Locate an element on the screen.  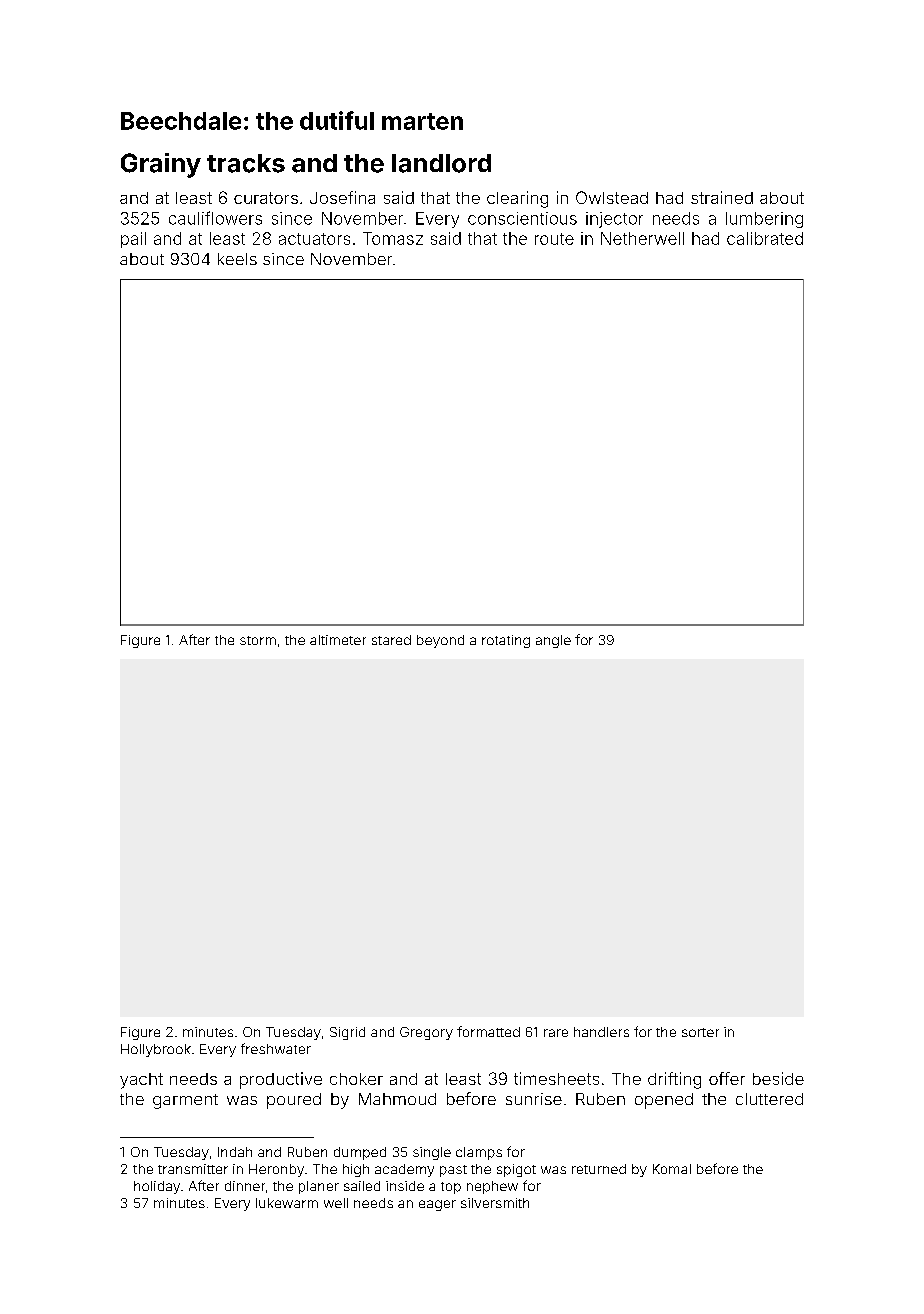
rare is located at coordinates (556, 1033).
